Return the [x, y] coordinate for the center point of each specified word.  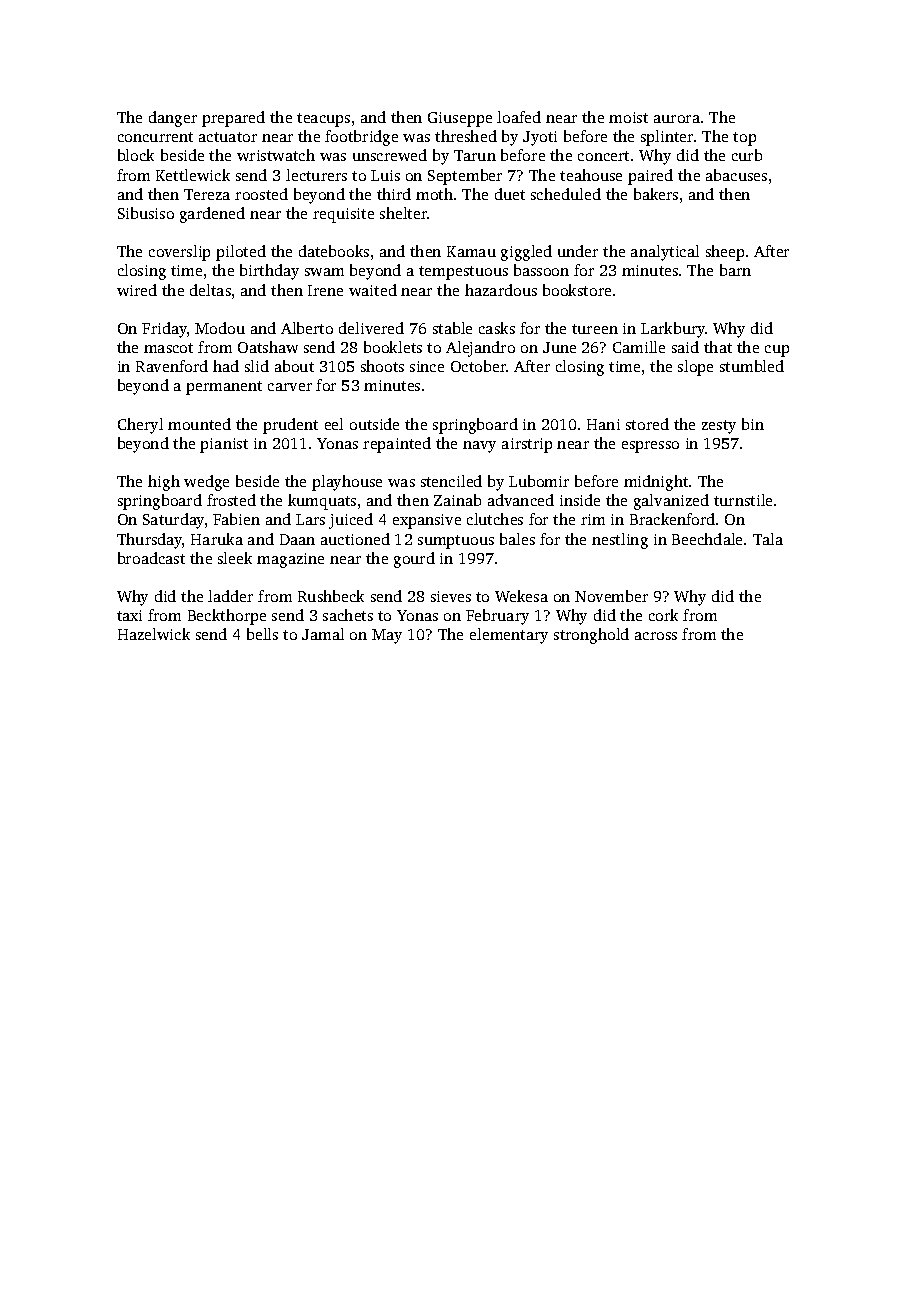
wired [137, 290]
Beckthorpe [227, 617]
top [744, 139]
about [294, 366]
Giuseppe [460, 119]
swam [324, 272]
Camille [639, 347]
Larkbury [673, 330]
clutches [495, 519]
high [164, 483]
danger [173, 119]
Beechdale [707, 539]
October [479, 366]
